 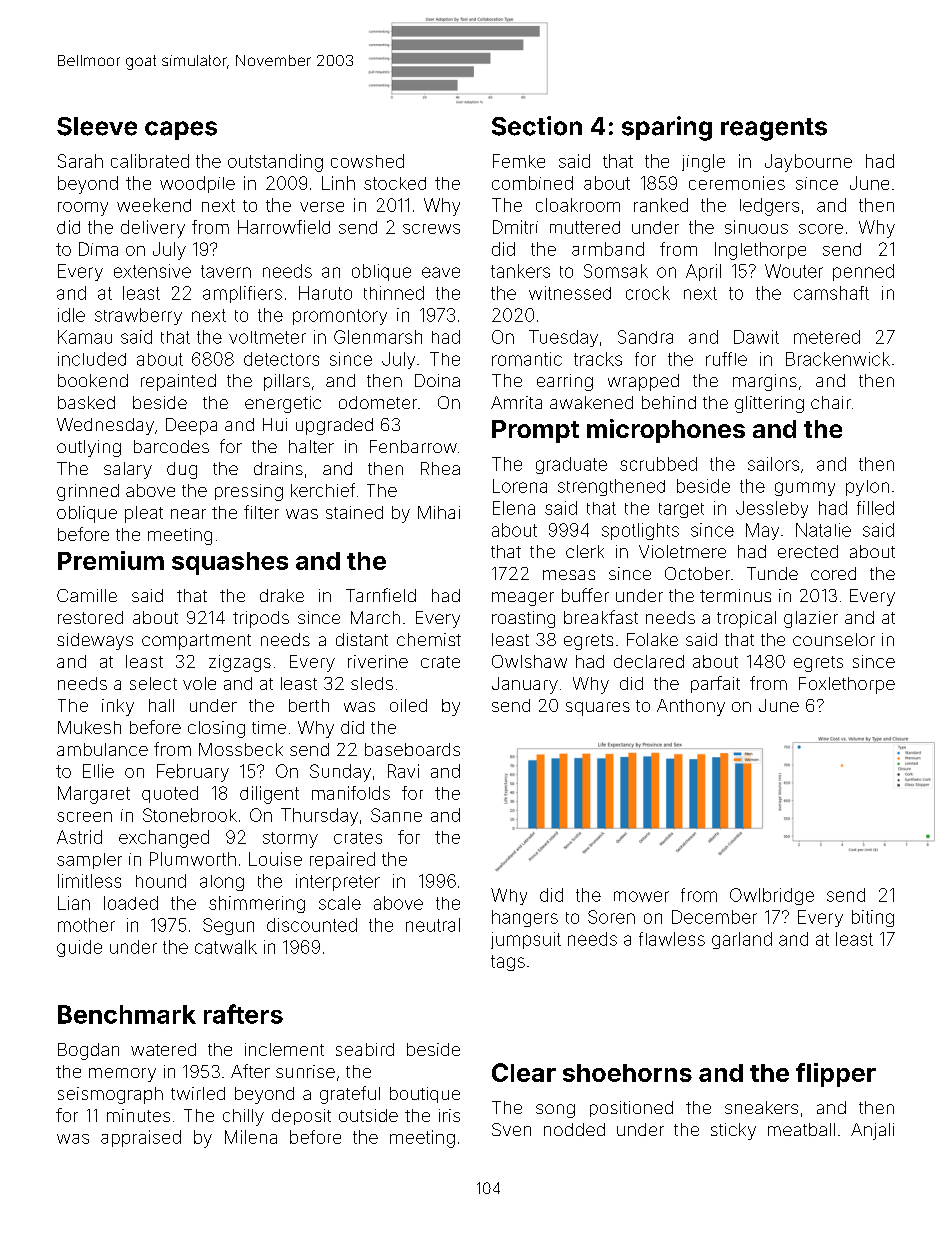 I want to click on idle, so click(x=71, y=315).
